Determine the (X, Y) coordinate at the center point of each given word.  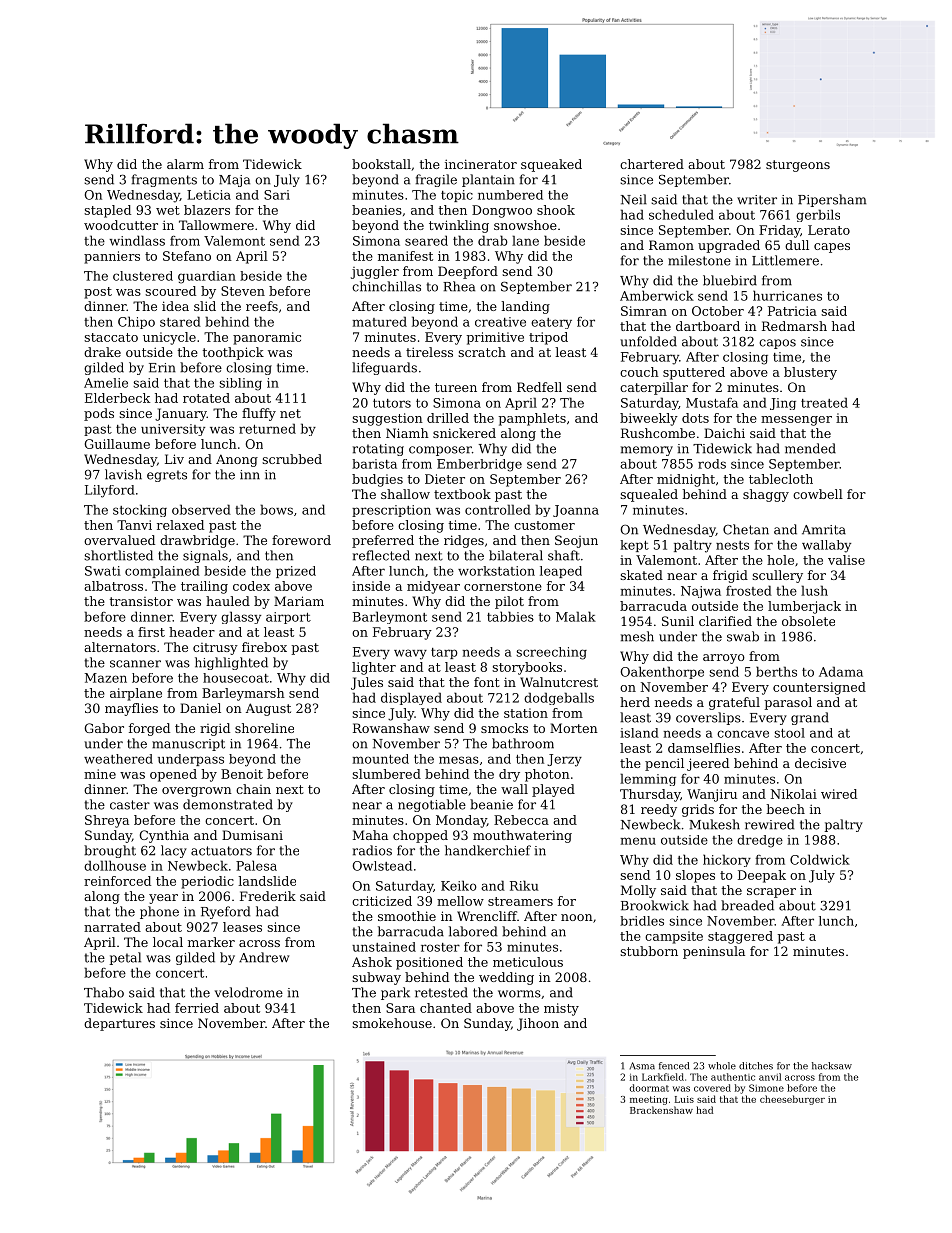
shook (556, 210)
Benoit (242, 774)
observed (201, 509)
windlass (137, 240)
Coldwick (820, 859)
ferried (197, 1008)
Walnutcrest (559, 682)
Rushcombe (658, 433)
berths (776, 671)
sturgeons (798, 166)
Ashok (372, 962)
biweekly (649, 419)
